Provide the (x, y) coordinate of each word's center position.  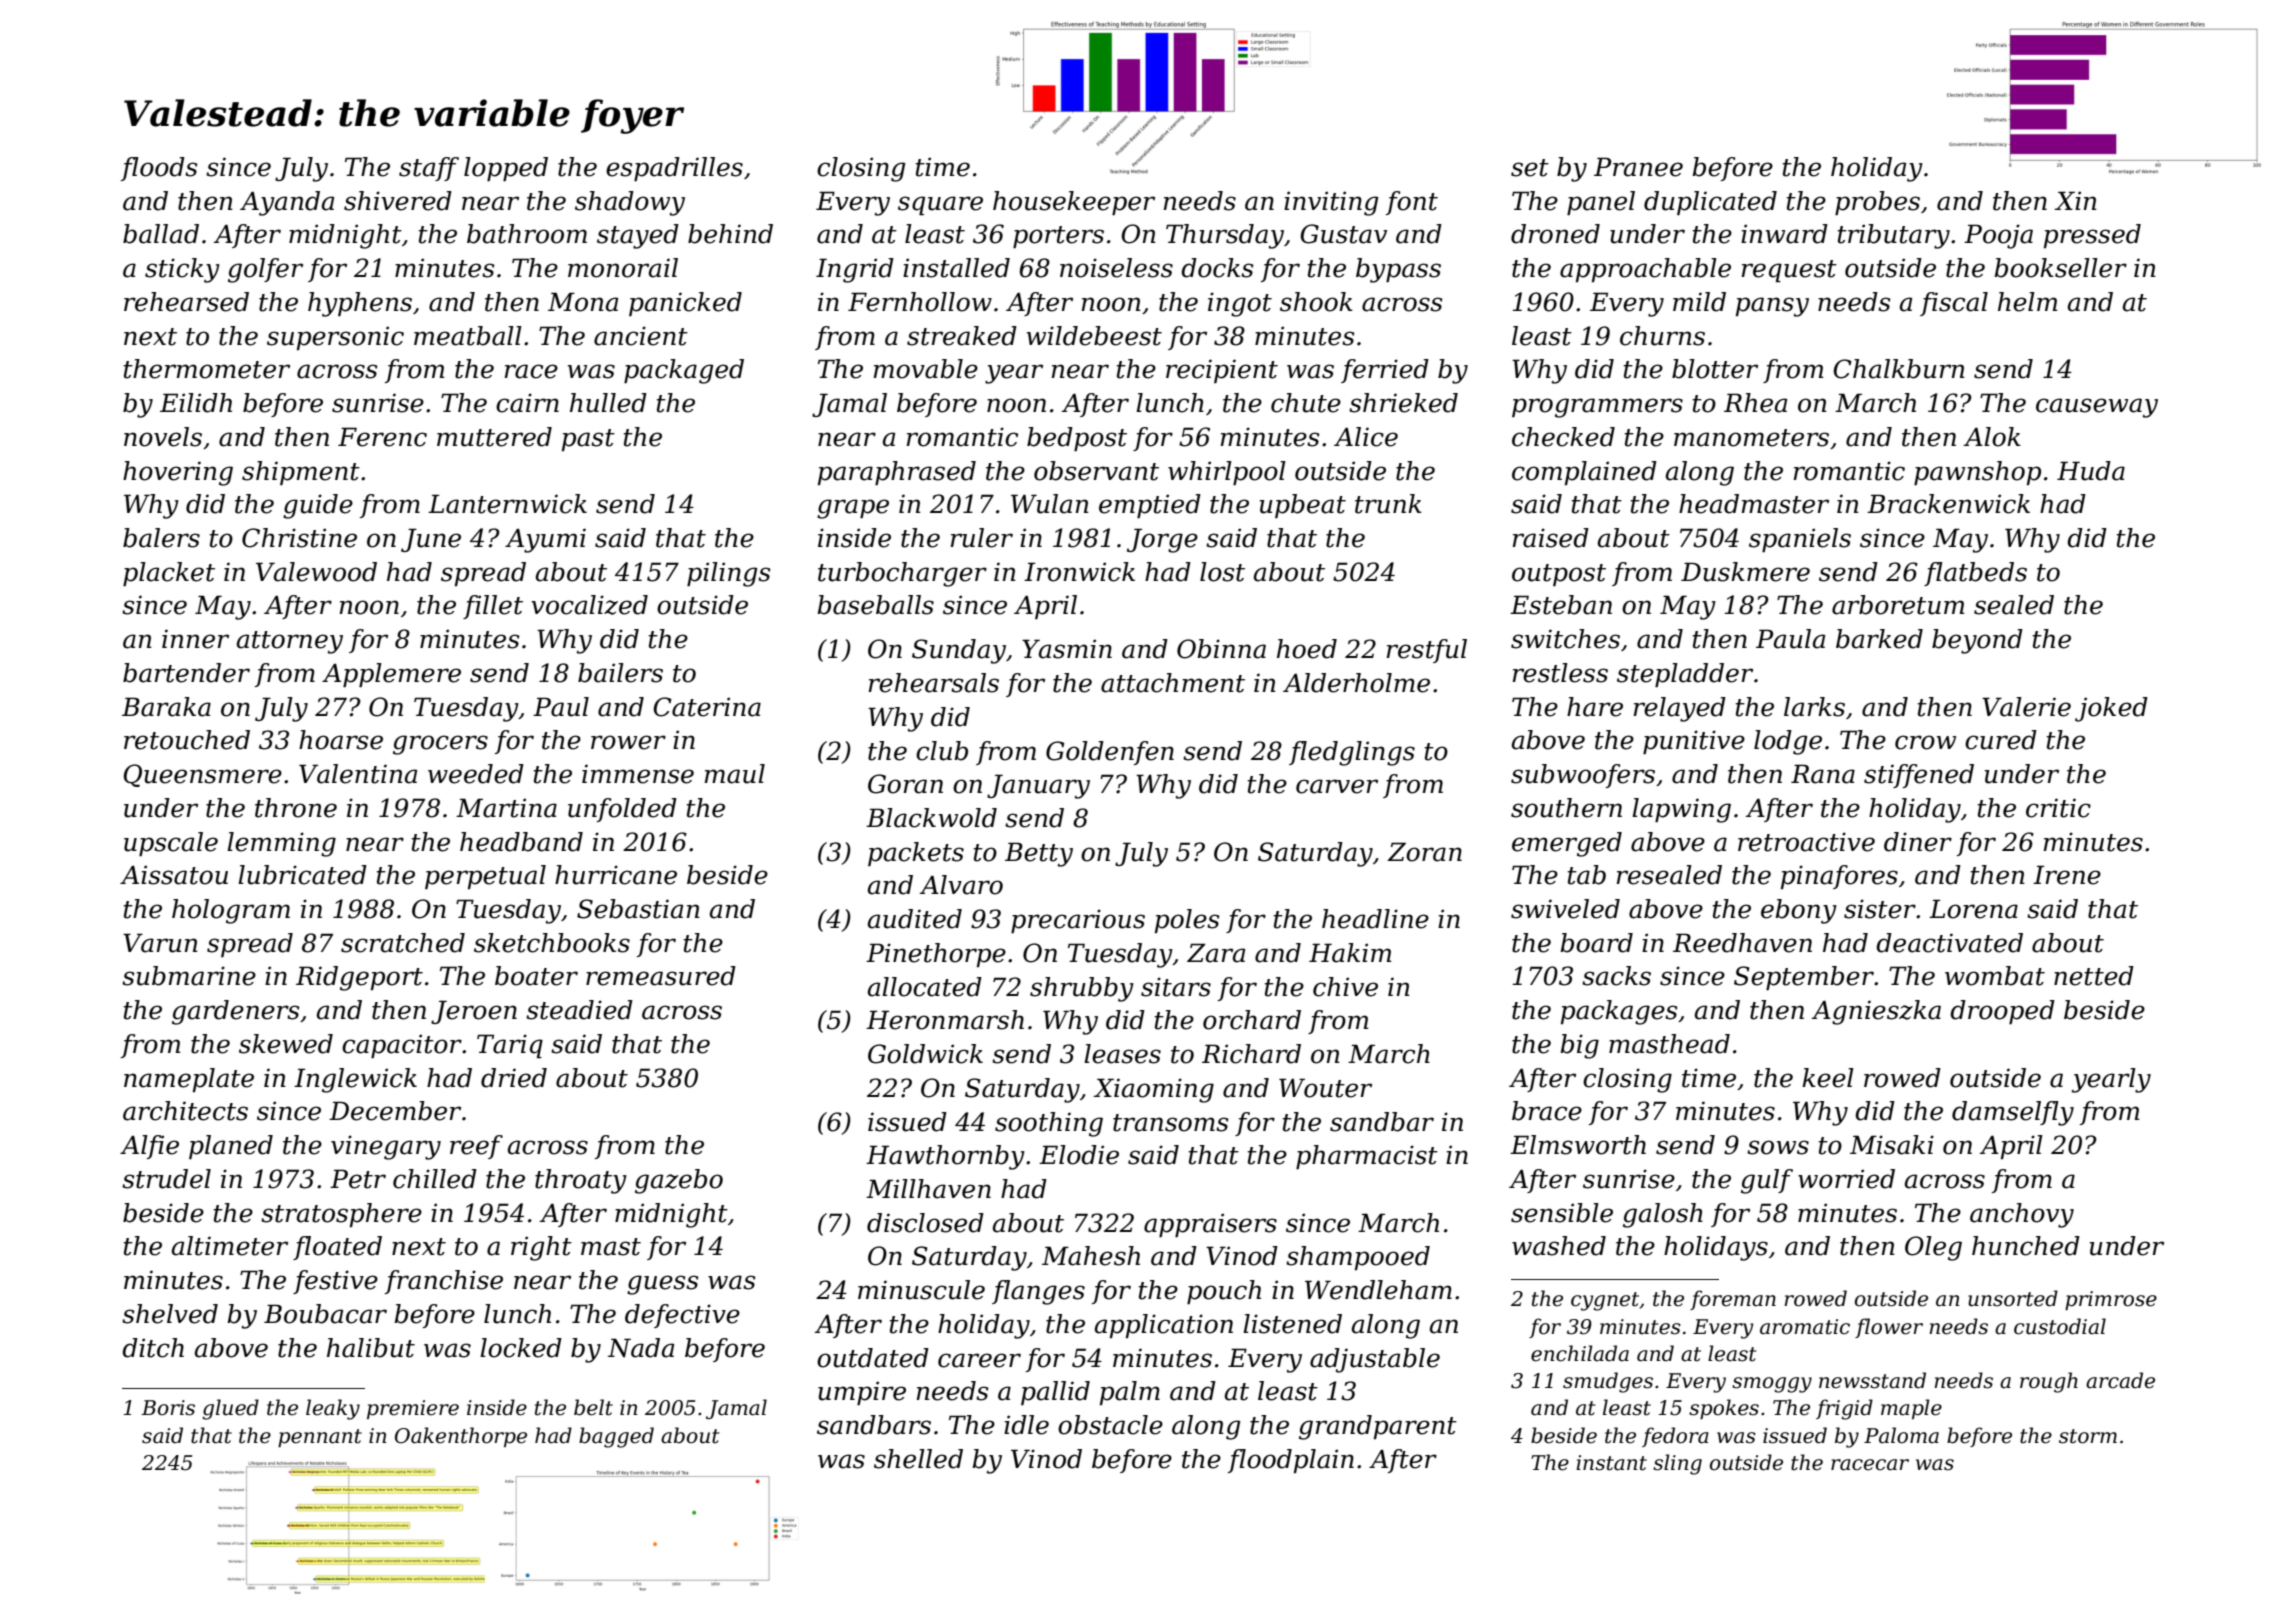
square (940, 205)
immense (638, 774)
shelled (918, 1459)
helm (2027, 302)
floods (159, 169)
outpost (1559, 575)
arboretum (1898, 605)
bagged (616, 1437)
